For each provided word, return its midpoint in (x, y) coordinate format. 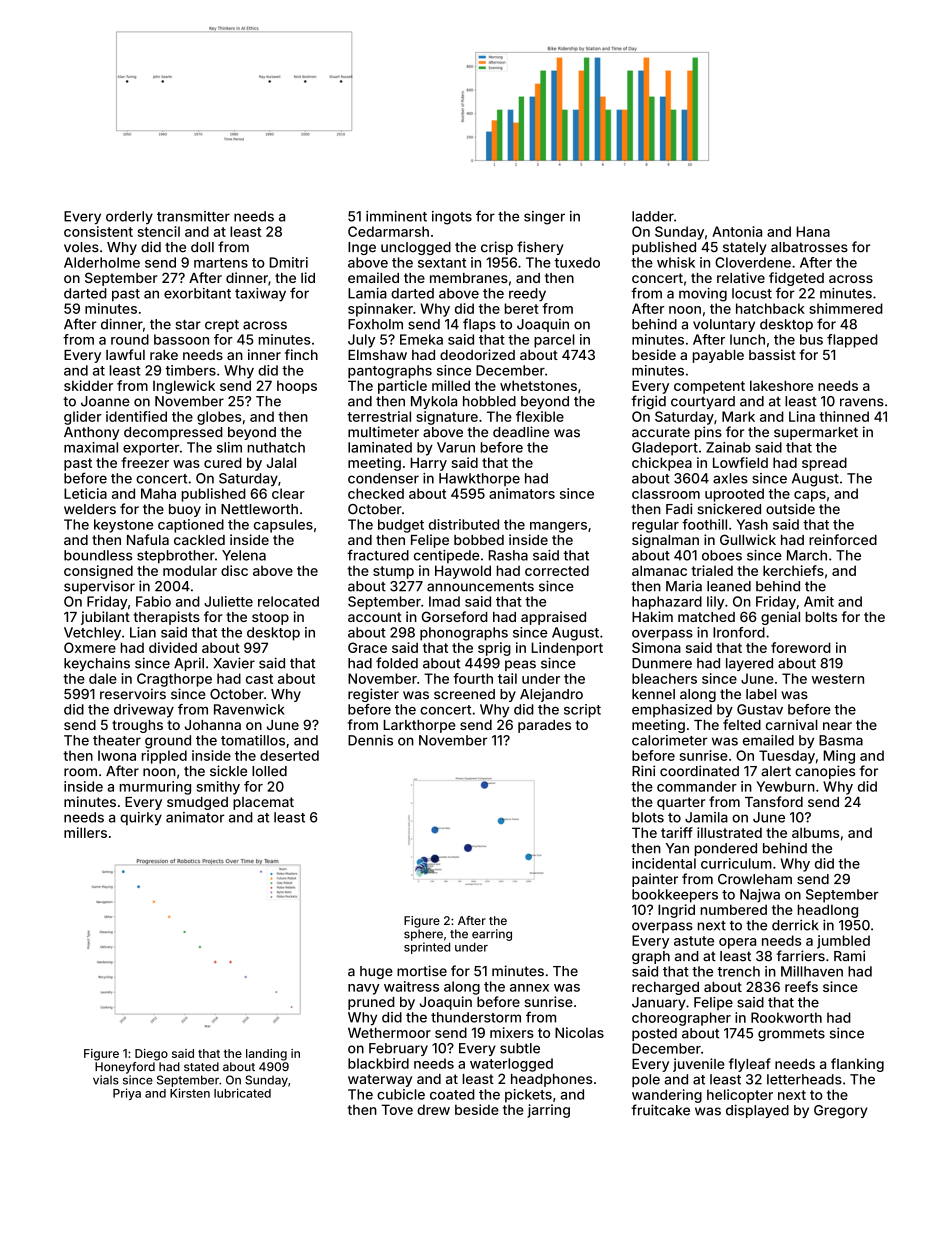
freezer (145, 462)
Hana (813, 231)
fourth (473, 678)
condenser (383, 478)
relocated (288, 601)
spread (824, 464)
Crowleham (755, 879)
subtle (520, 1048)
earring (492, 935)
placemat (263, 803)
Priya (127, 1094)
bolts (821, 617)
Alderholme (102, 262)
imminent (396, 216)
